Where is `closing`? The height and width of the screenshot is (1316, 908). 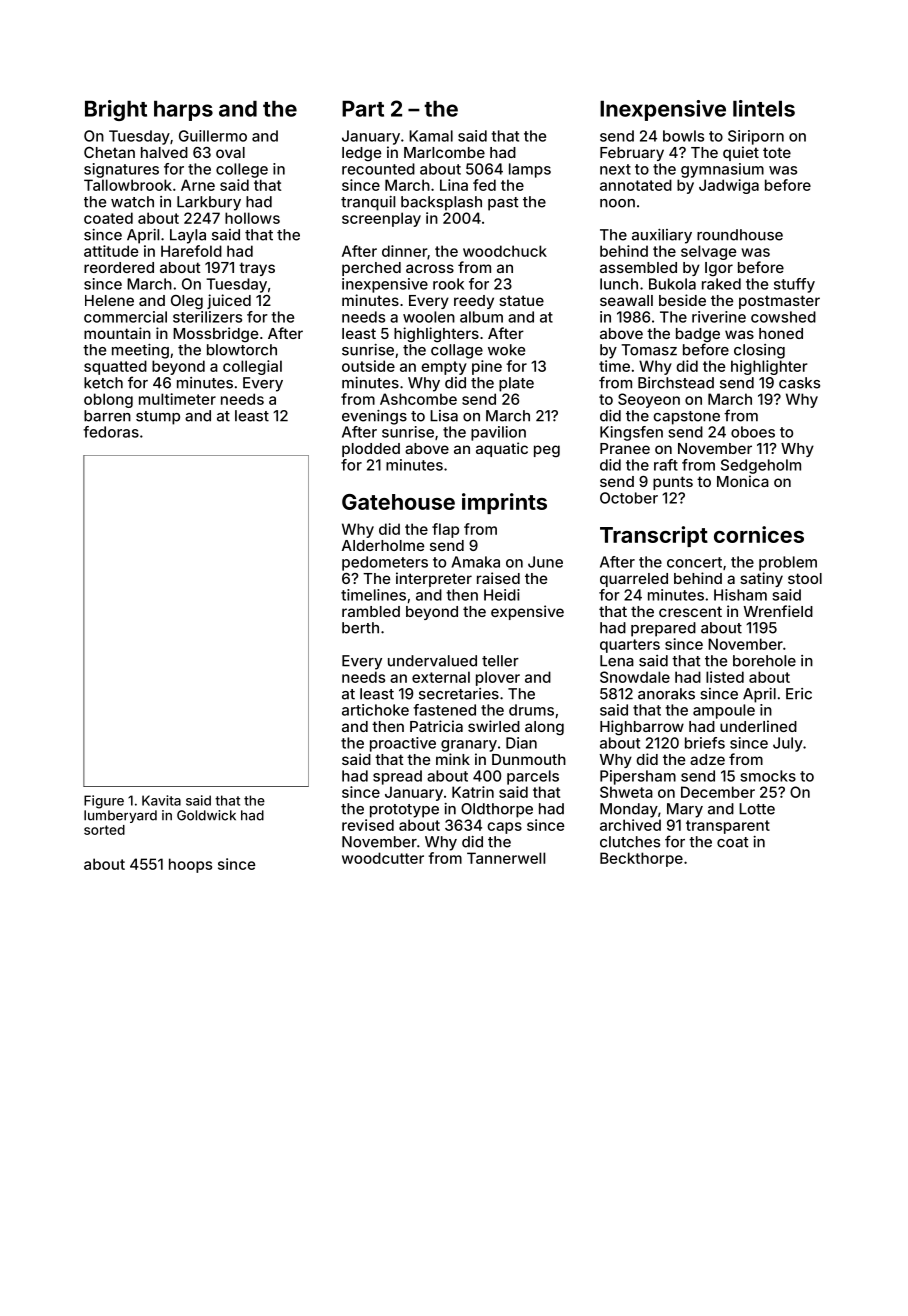 closing is located at coordinates (759, 351).
